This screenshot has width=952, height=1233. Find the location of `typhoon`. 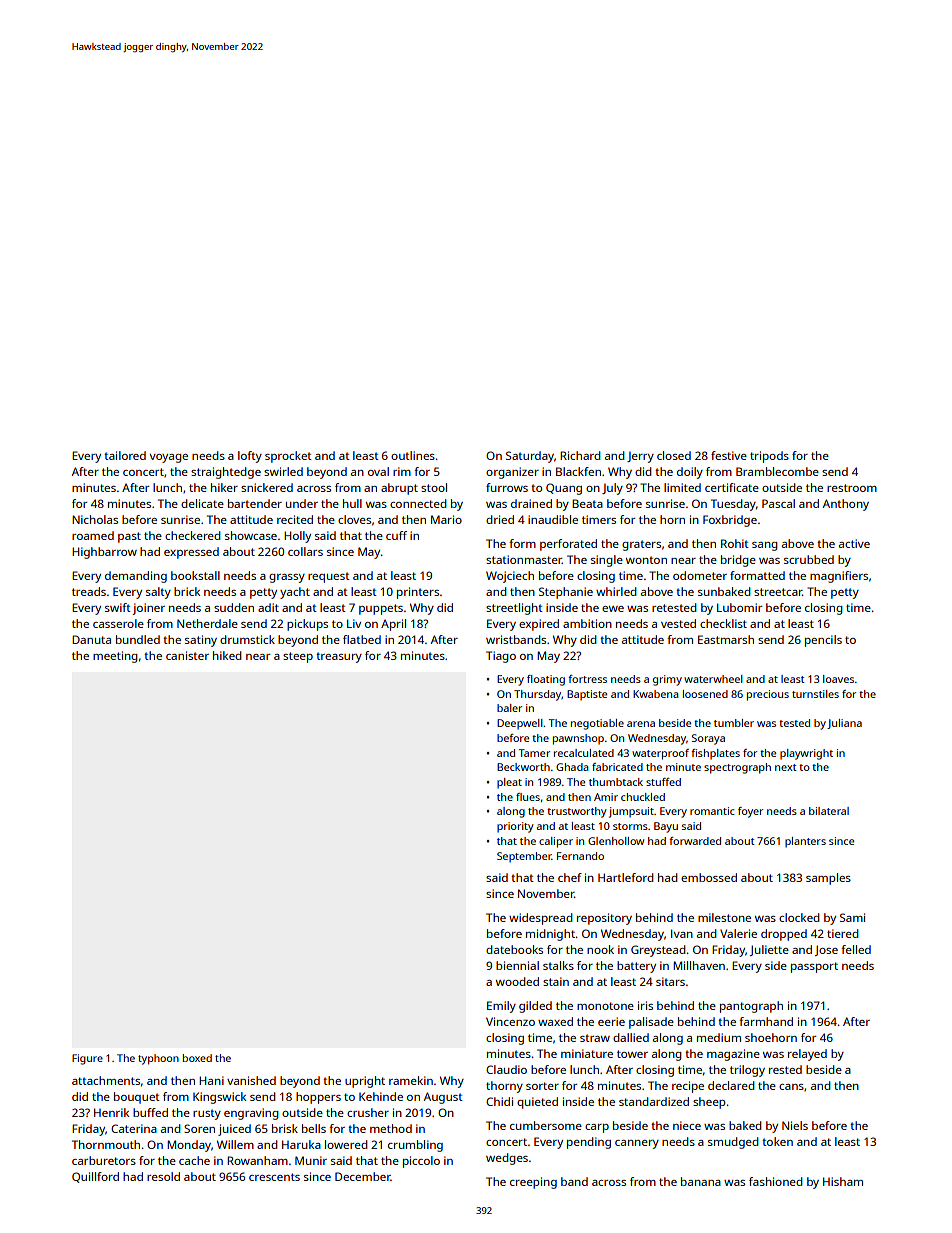

typhoon is located at coordinates (158, 1059).
